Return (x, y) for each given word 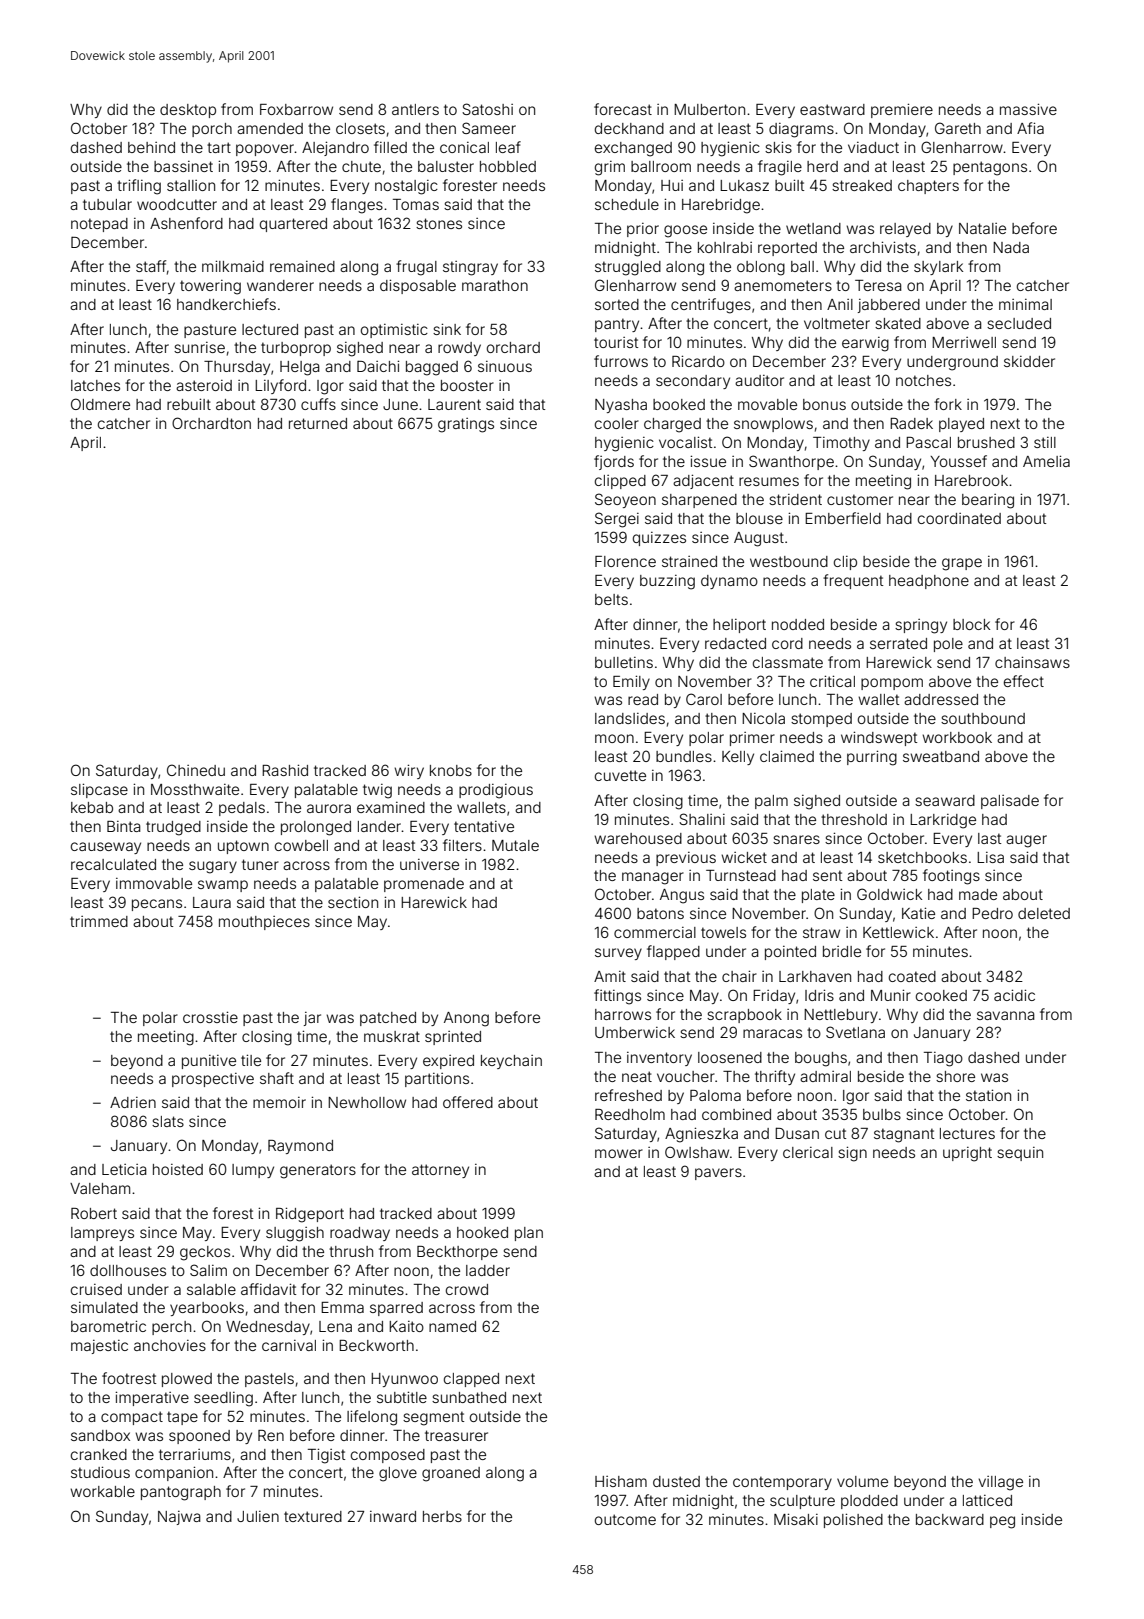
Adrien (133, 1102)
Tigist (326, 1456)
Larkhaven (815, 976)
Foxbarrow (296, 109)
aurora (329, 808)
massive (1028, 109)
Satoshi (487, 109)
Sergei (617, 520)
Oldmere (100, 404)
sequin (1020, 1154)
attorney (440, 1171)
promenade (424, 885)
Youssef (959, 461)
